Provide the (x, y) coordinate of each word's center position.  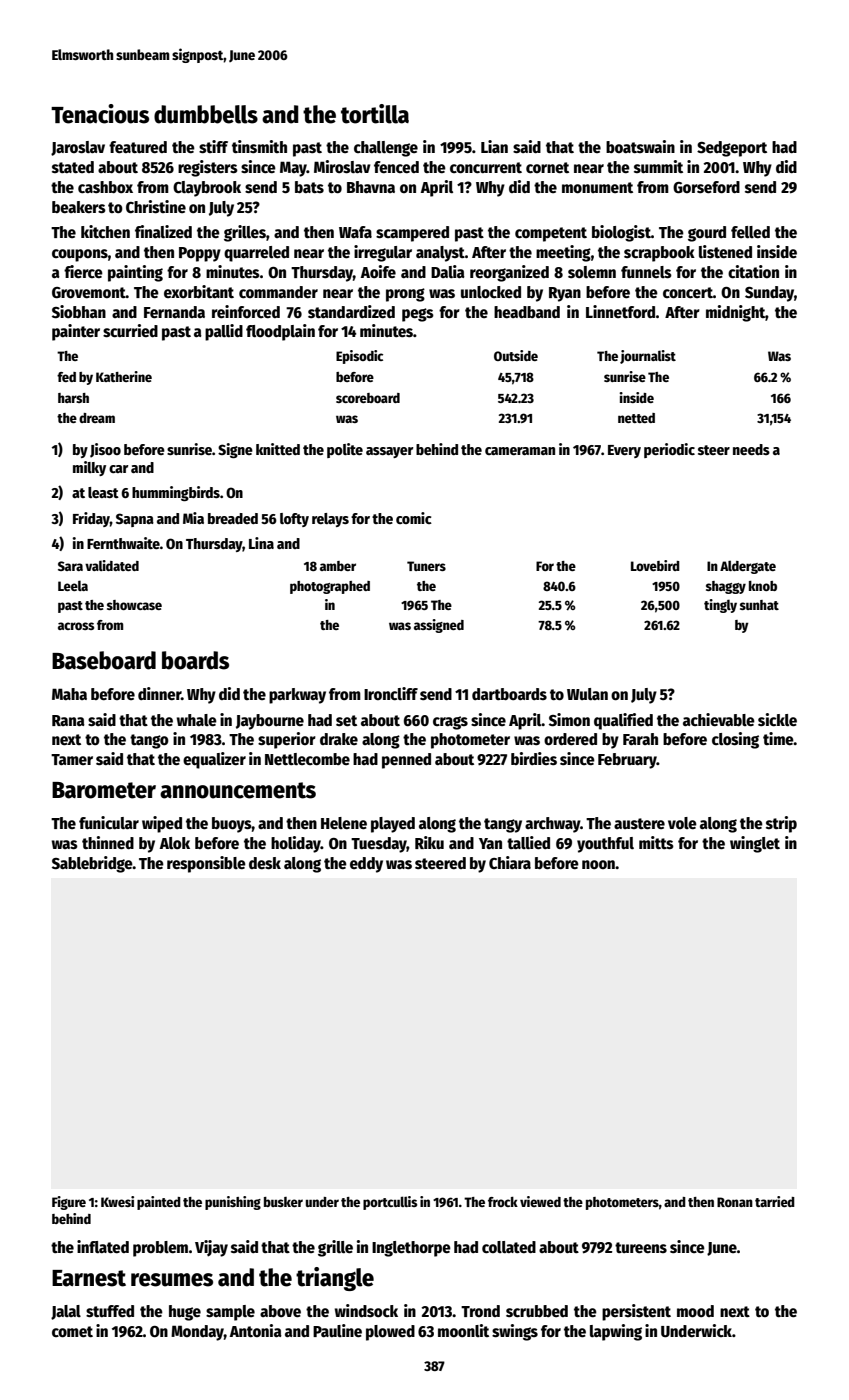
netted (636, 418)
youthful (605, 845)
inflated (103, 1246)
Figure (69, 1203)
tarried (775, 1201)
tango (149, 741)
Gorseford (706, 187)
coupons (80, 255)
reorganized (509, 273)
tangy (503, 825)
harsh (73, 398)
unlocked (491, 292)
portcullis (390, 1203)
